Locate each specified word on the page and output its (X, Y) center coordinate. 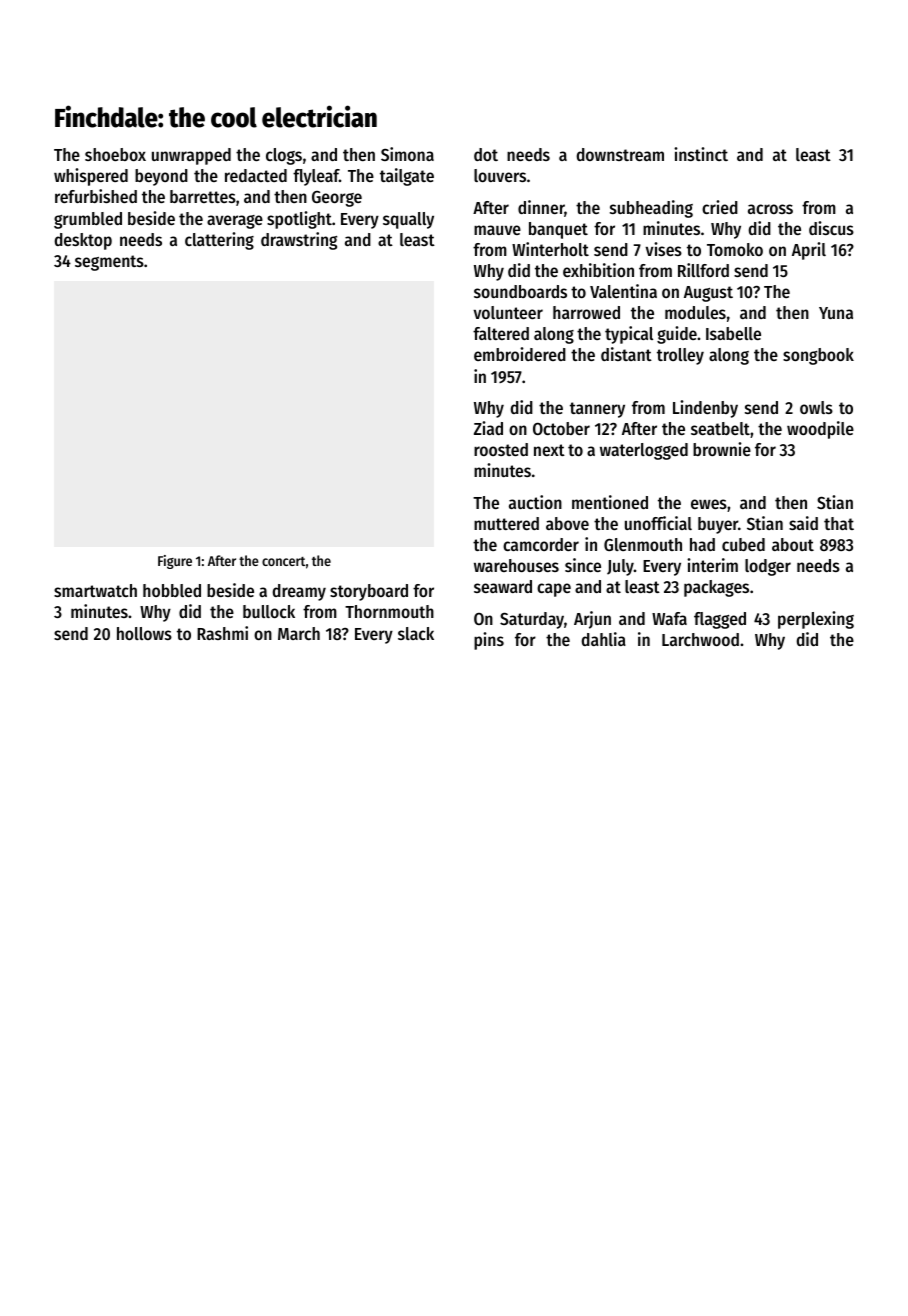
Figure (175, 562)
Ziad (488, 428)
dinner (541, 208)
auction (535, 502)
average (235, 222)
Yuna (836, 313)
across (770, 209)
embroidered (520, 354)
